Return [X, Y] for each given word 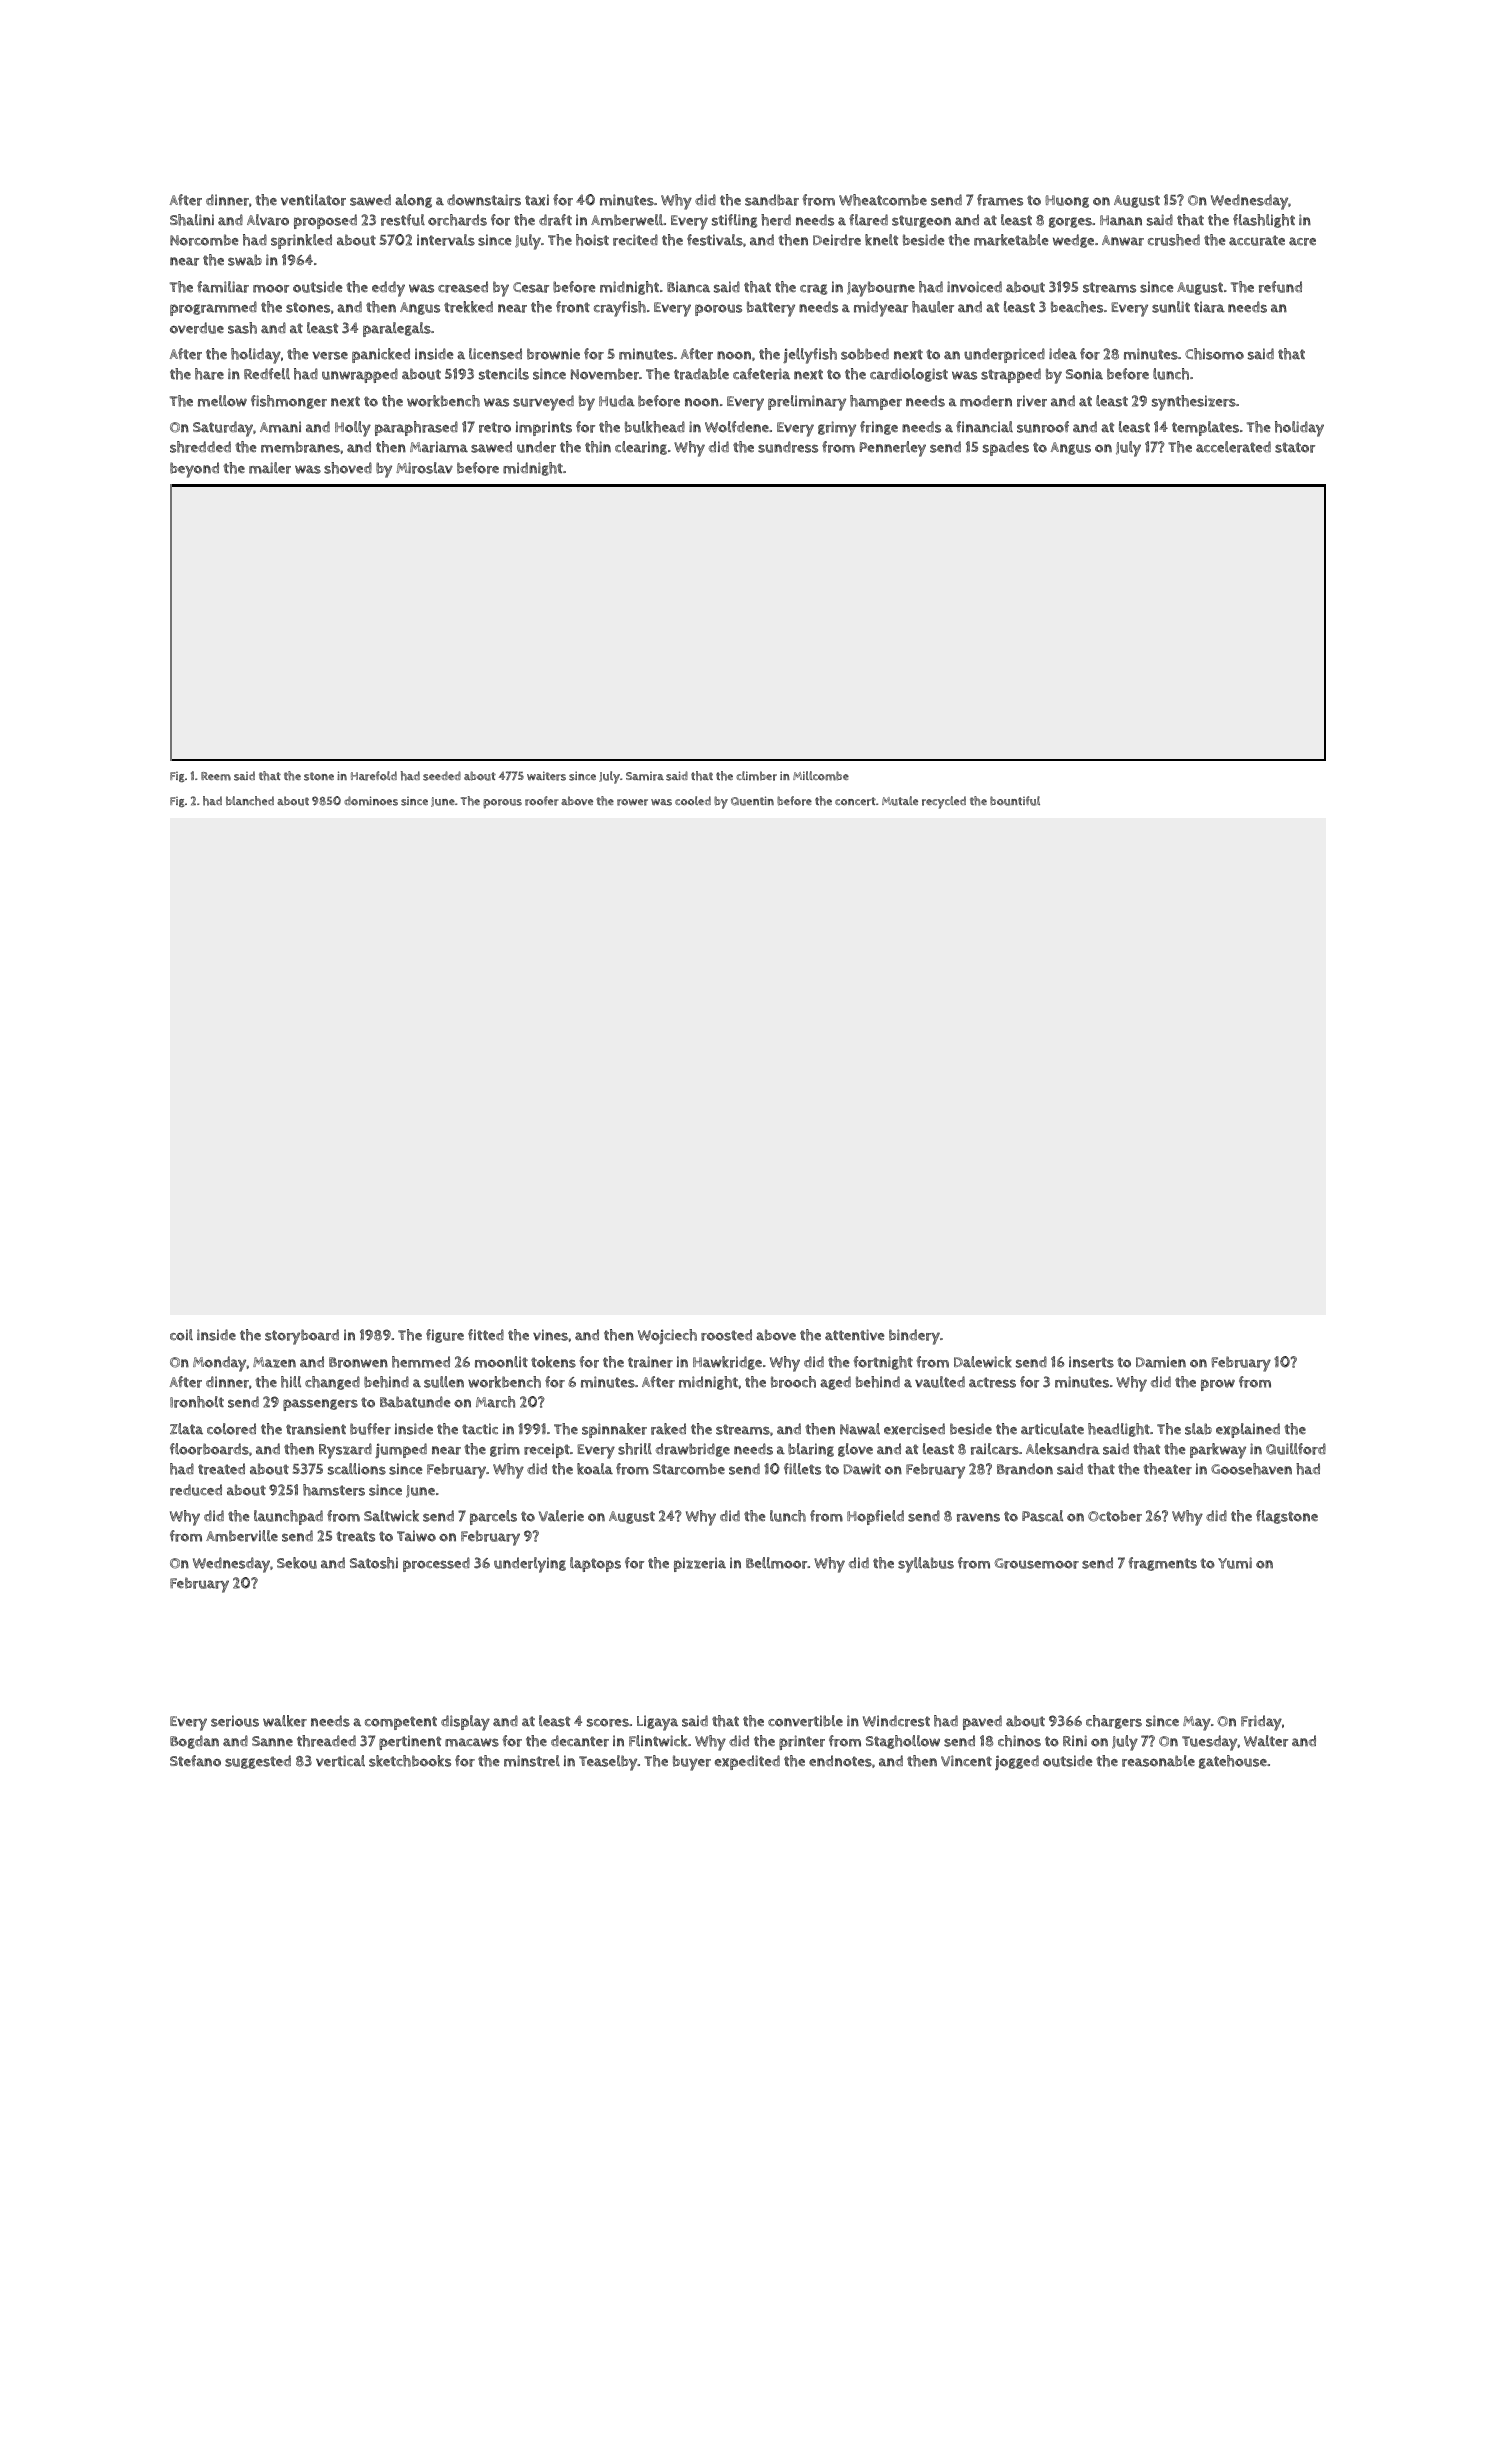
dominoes [371, 801]
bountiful [1015, 801]
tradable [701, 374]
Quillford [1296, 1449]
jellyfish [810, 356]
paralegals [397, 329]
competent [401, 1723]
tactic [480, 1429]
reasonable [1158, 1761]
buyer [692, 1763]
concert [855, 801]
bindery [914, 1337]
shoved [348, 468]
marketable [1011, 240]
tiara [1209, 307]
